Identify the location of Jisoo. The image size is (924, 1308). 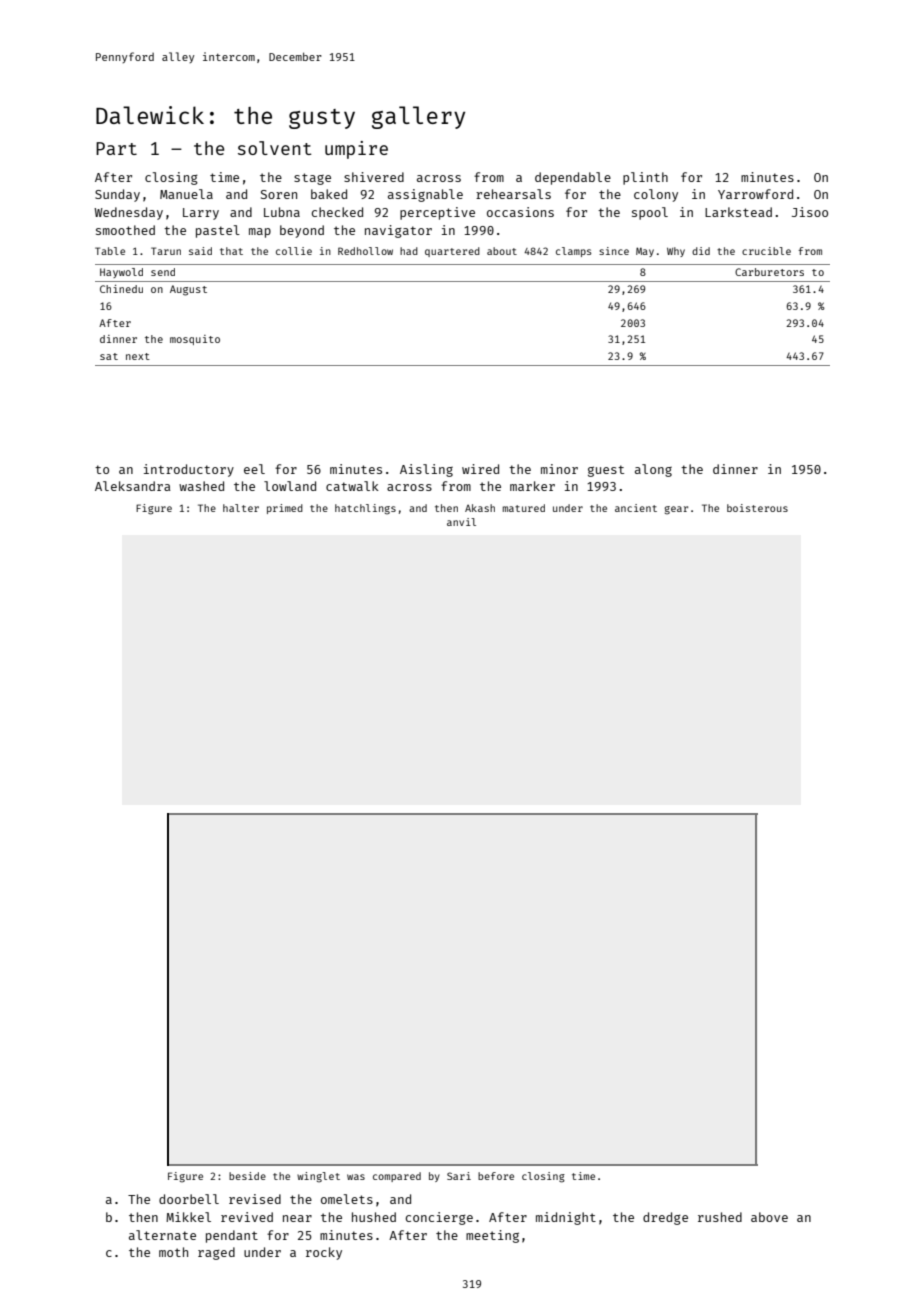
(810, 212).
